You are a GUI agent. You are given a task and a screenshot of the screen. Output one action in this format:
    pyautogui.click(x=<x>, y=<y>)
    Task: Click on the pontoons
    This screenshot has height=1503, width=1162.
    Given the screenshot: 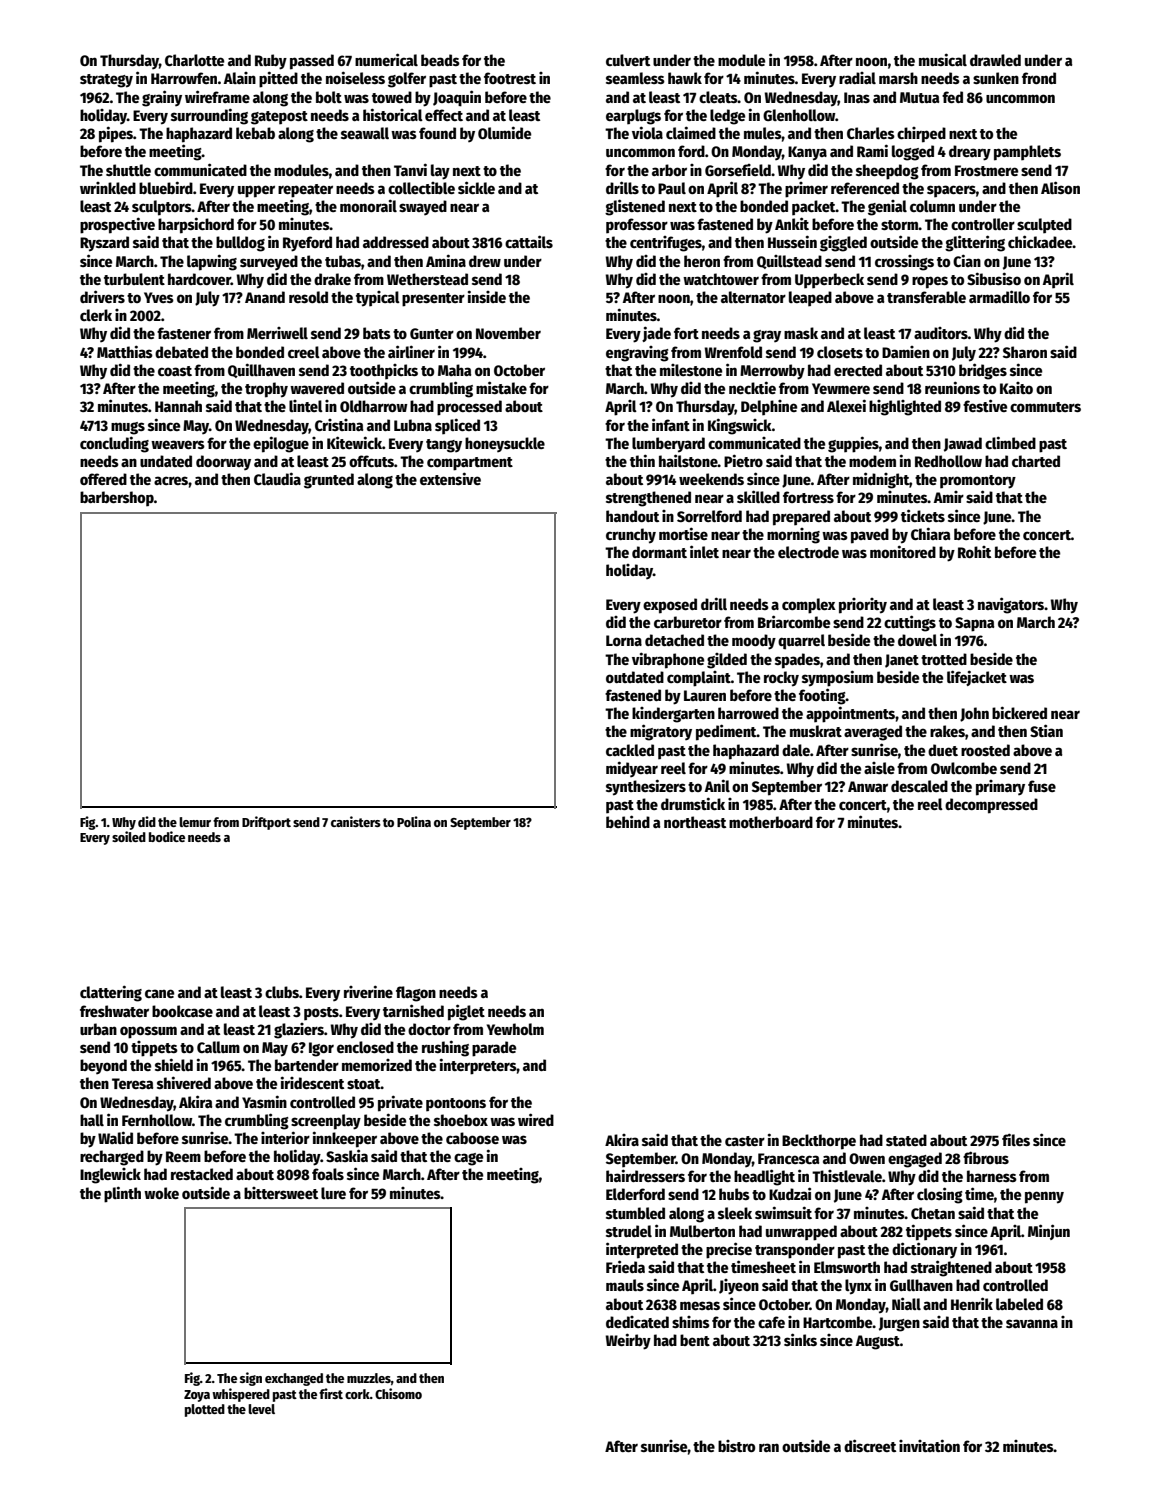 What is the action you would take?
    pyautogui.click(x=456, y=1105)
